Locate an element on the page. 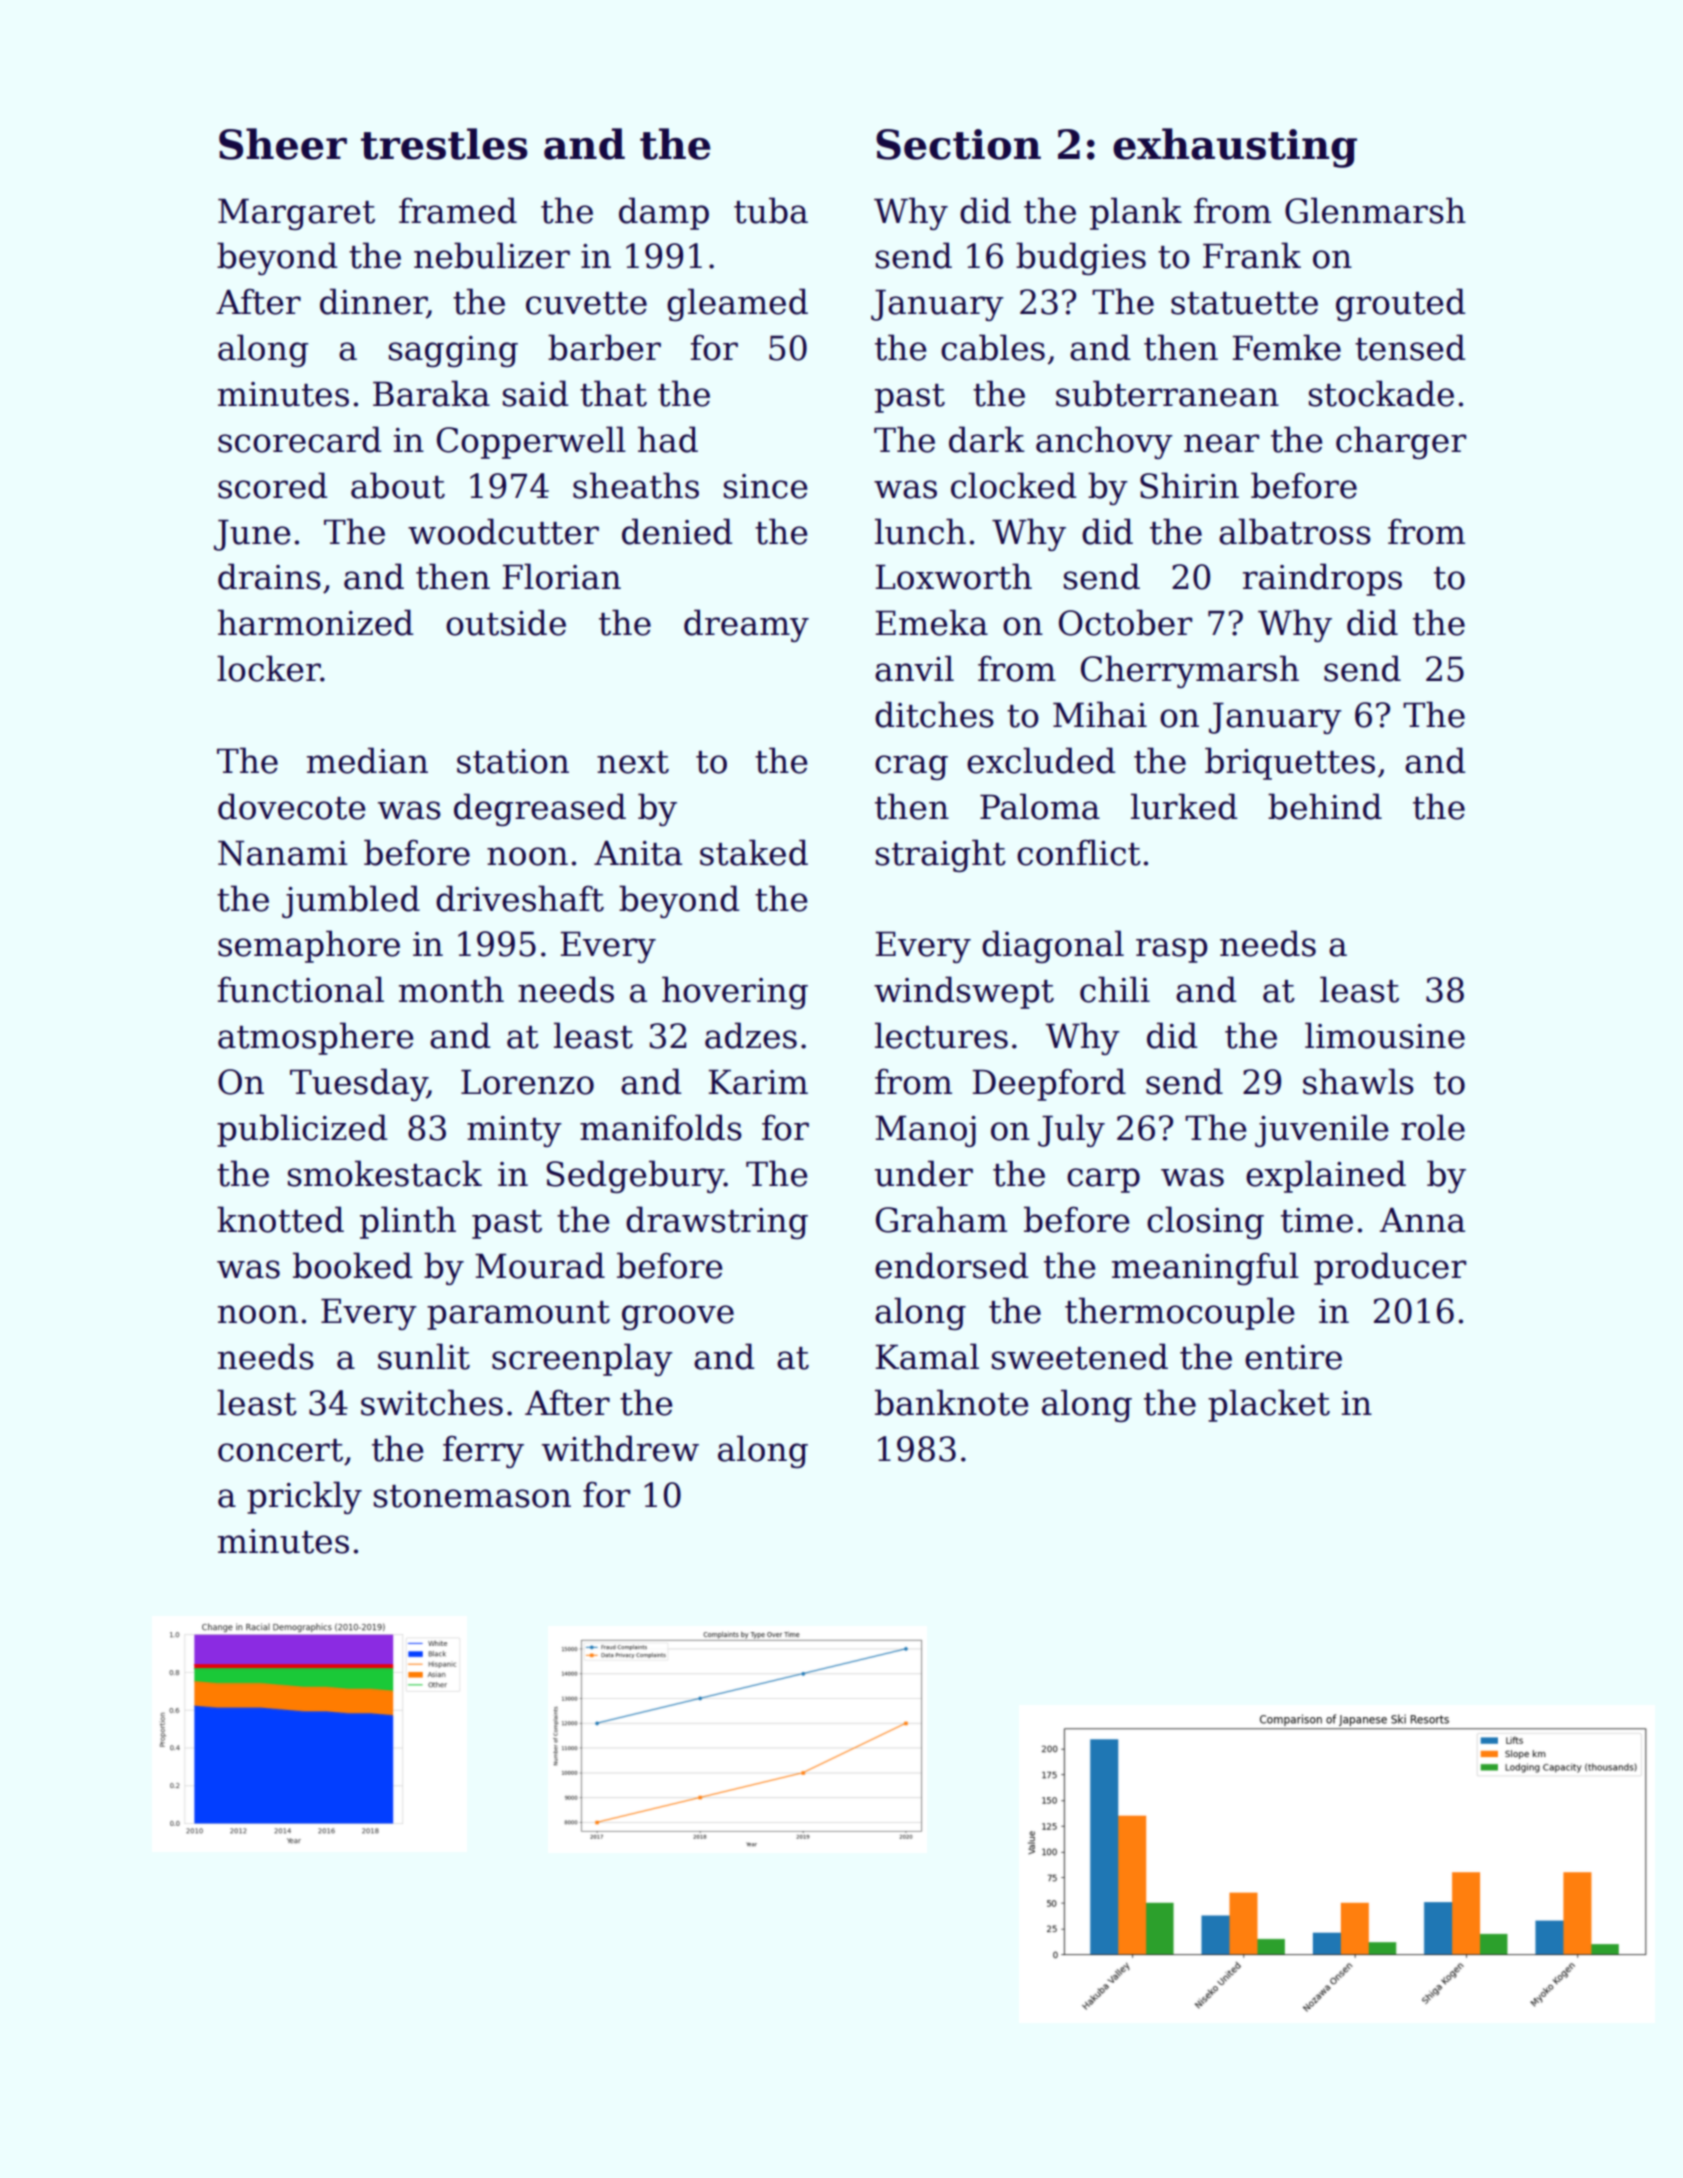  nebulizer is located at coordinates (492, 255).
